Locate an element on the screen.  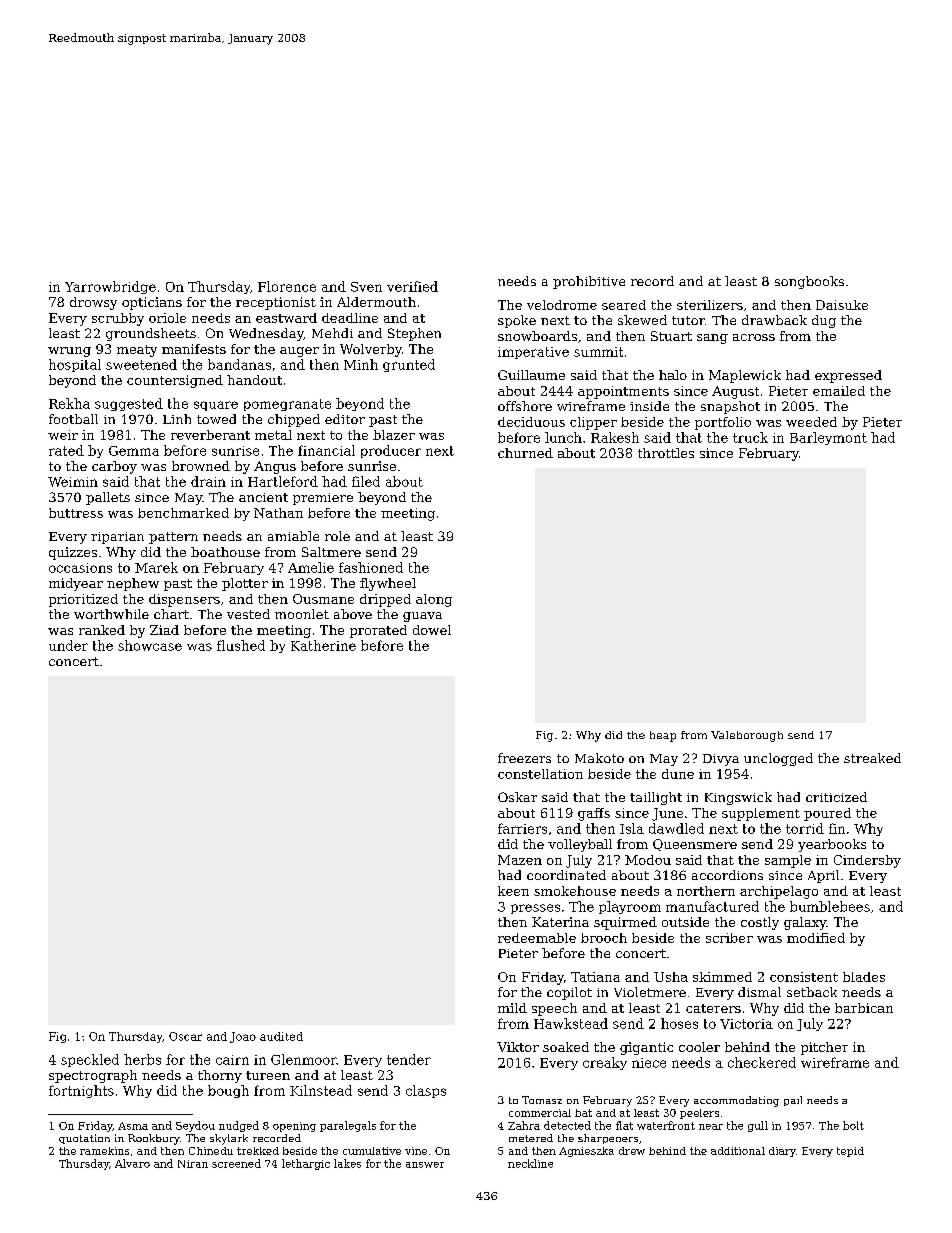
cairn is located at coordinates (232, 1060).
